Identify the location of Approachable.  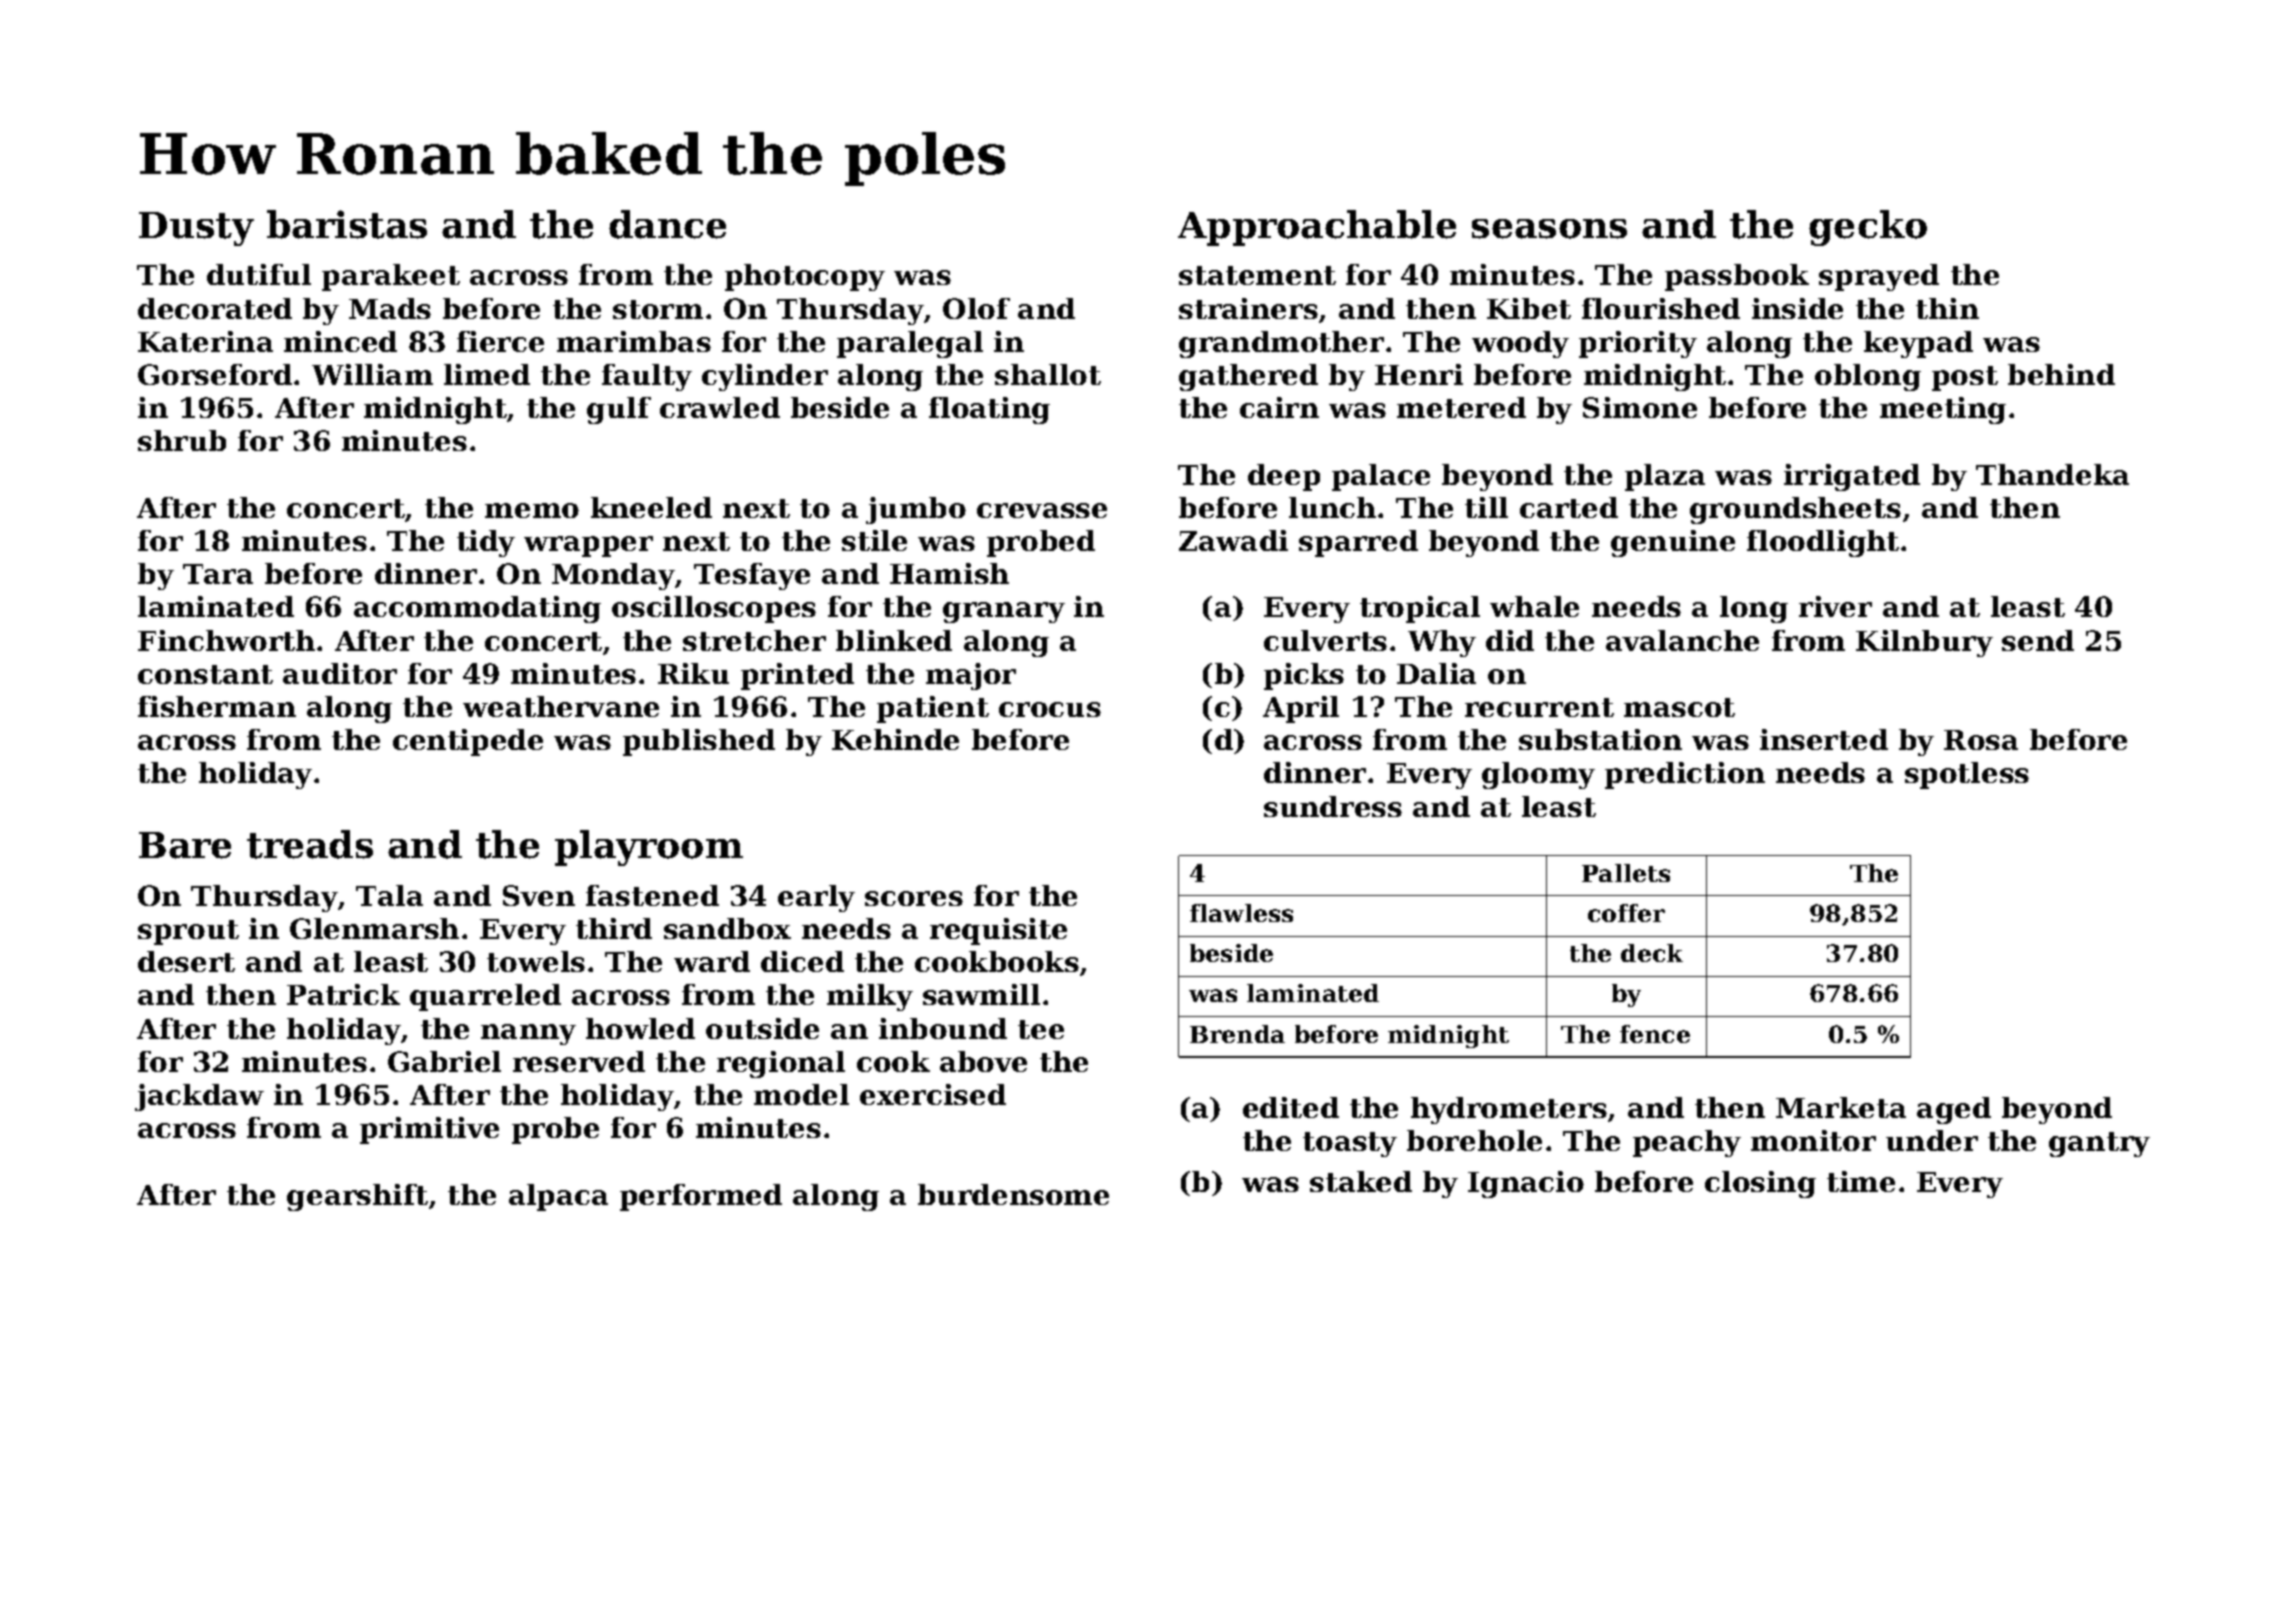
(1317, 228).
